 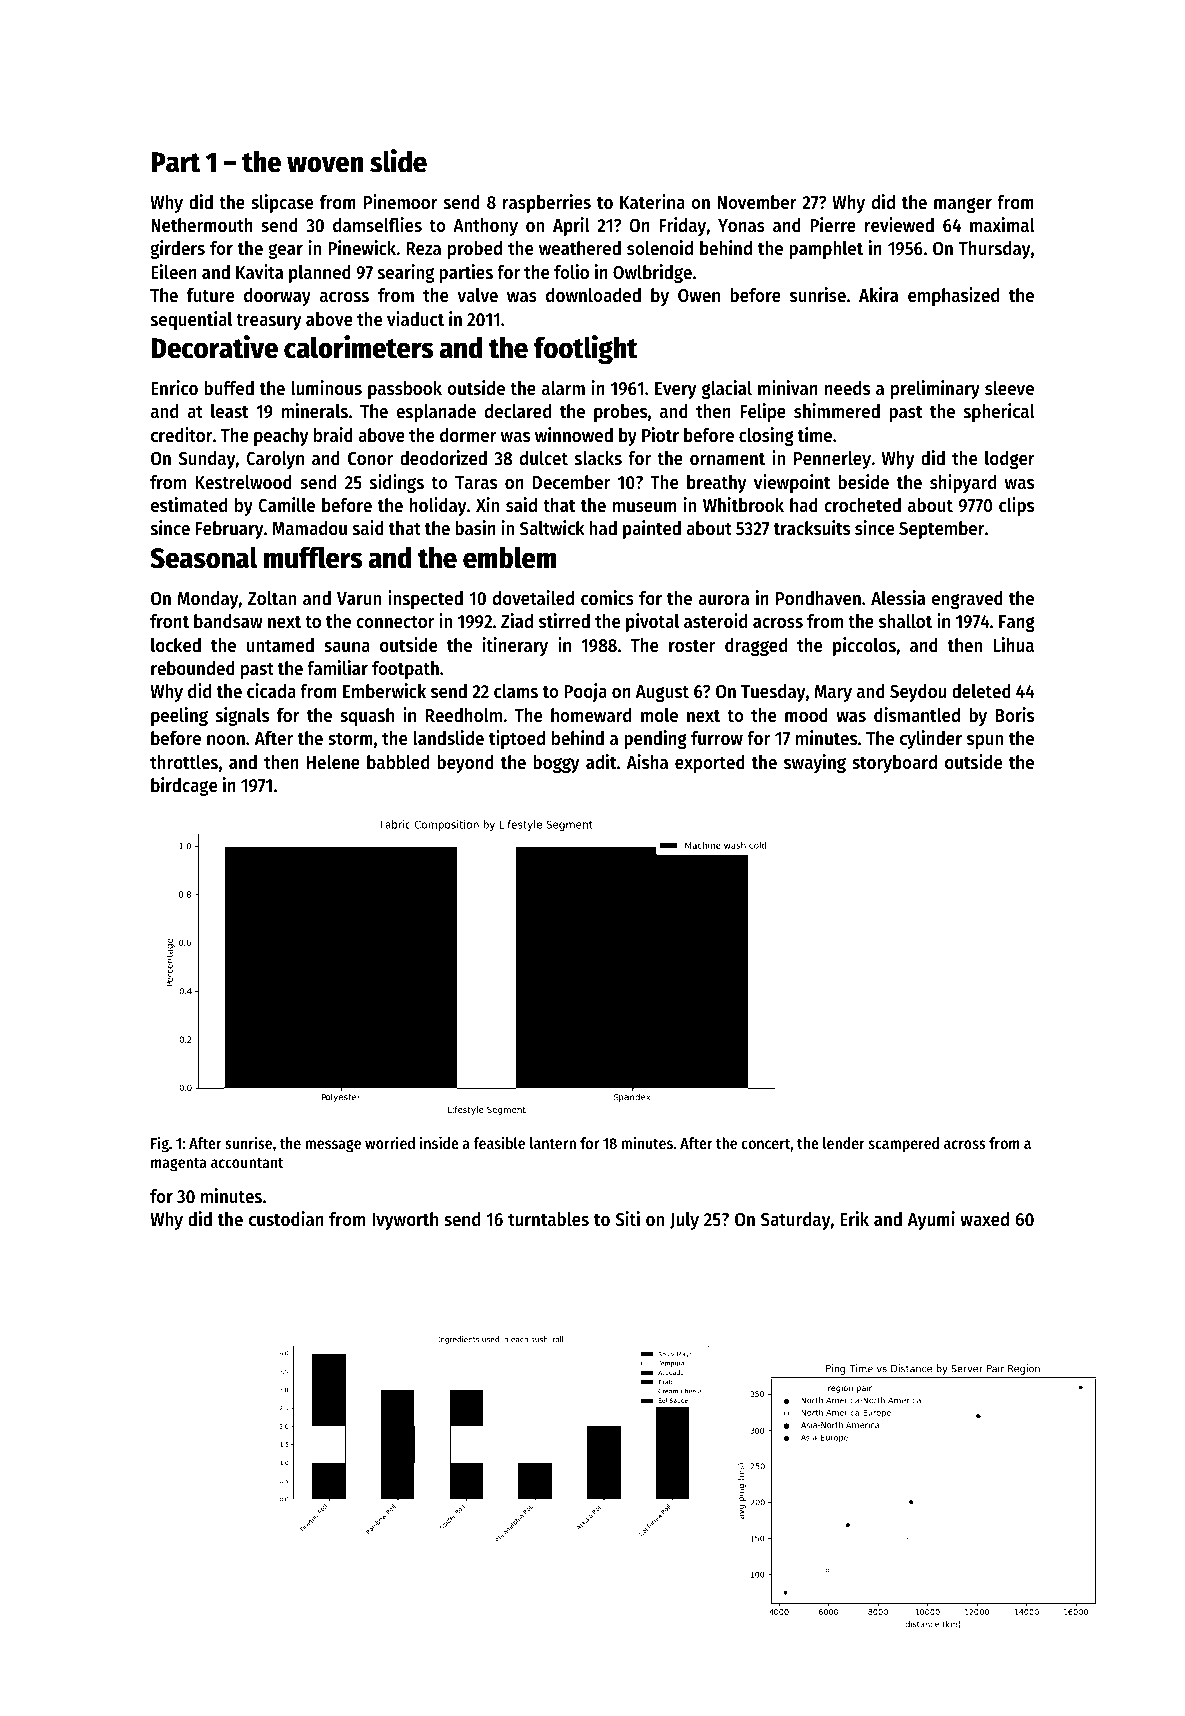 I want to click on lantern, so click(x=553, y=1143).
